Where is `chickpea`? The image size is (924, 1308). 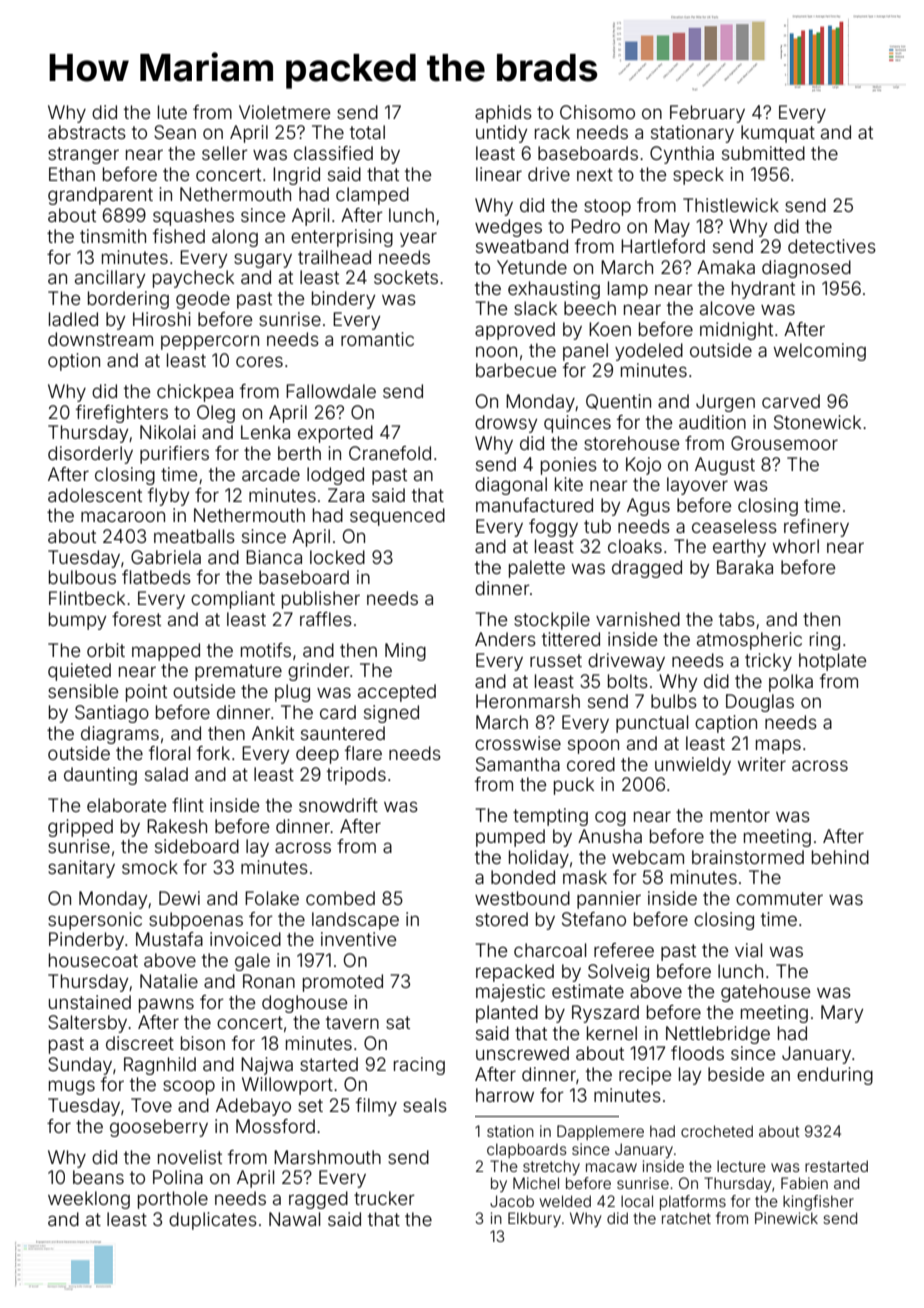 chickpea is located at coordinates (195, 393).
